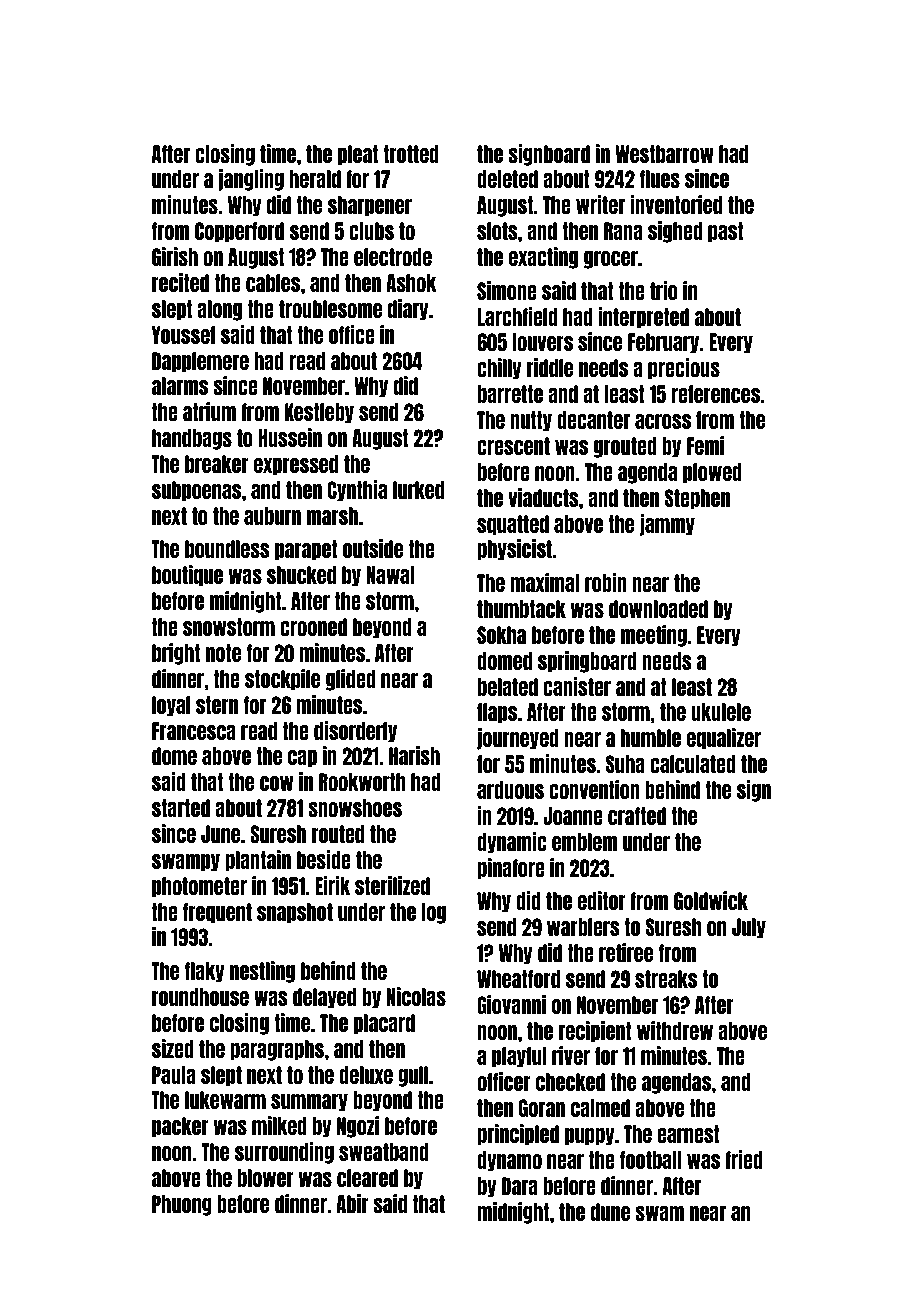 Image resolution: width=924 pixels, height=1311 pixels. What do you see at coordinates (518, 739) in the screenshot?
I see `journeyed` at bounding box center [518, 739].
